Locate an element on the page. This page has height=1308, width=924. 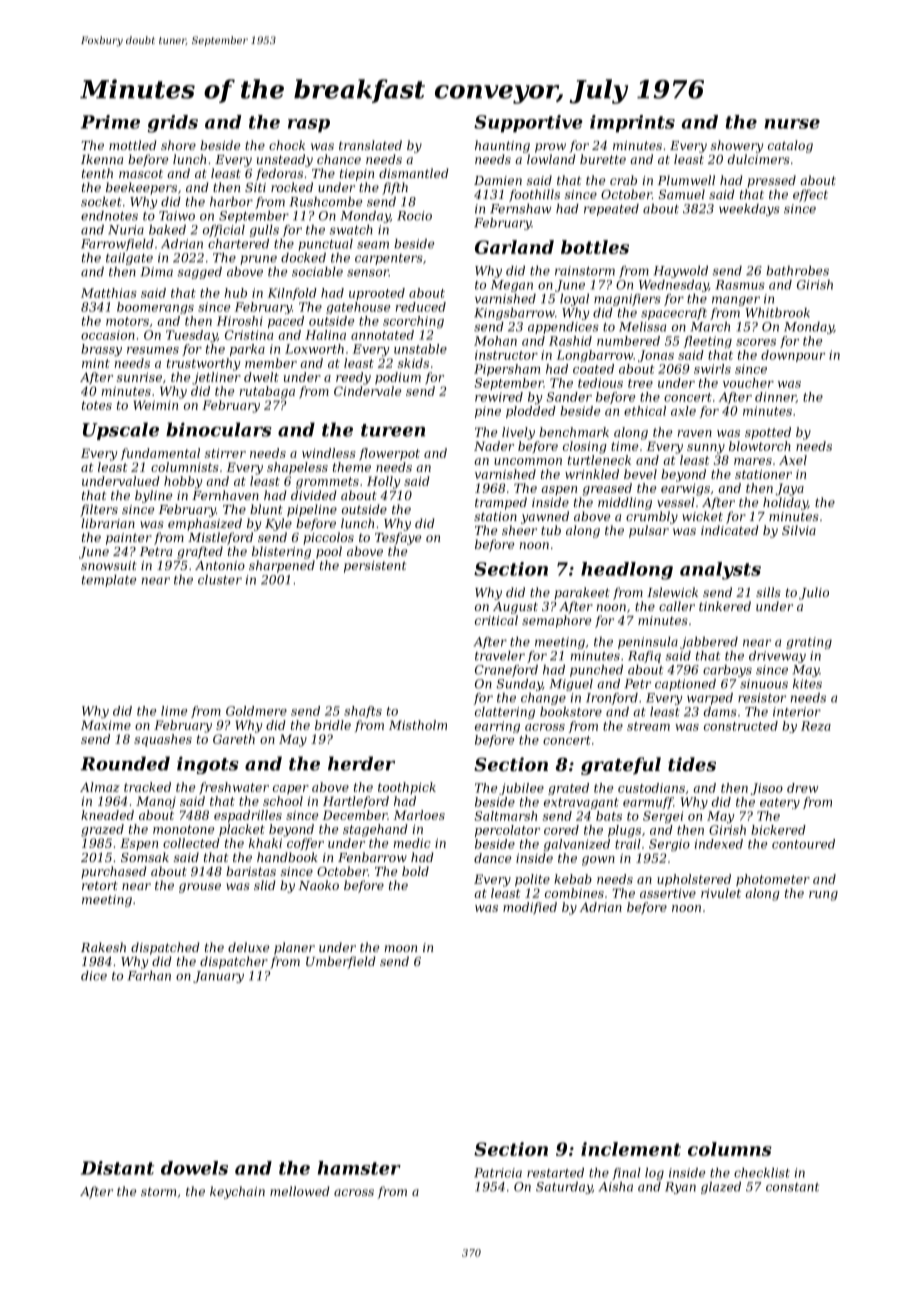
Patricia is located at coordinates (498, 1173).
